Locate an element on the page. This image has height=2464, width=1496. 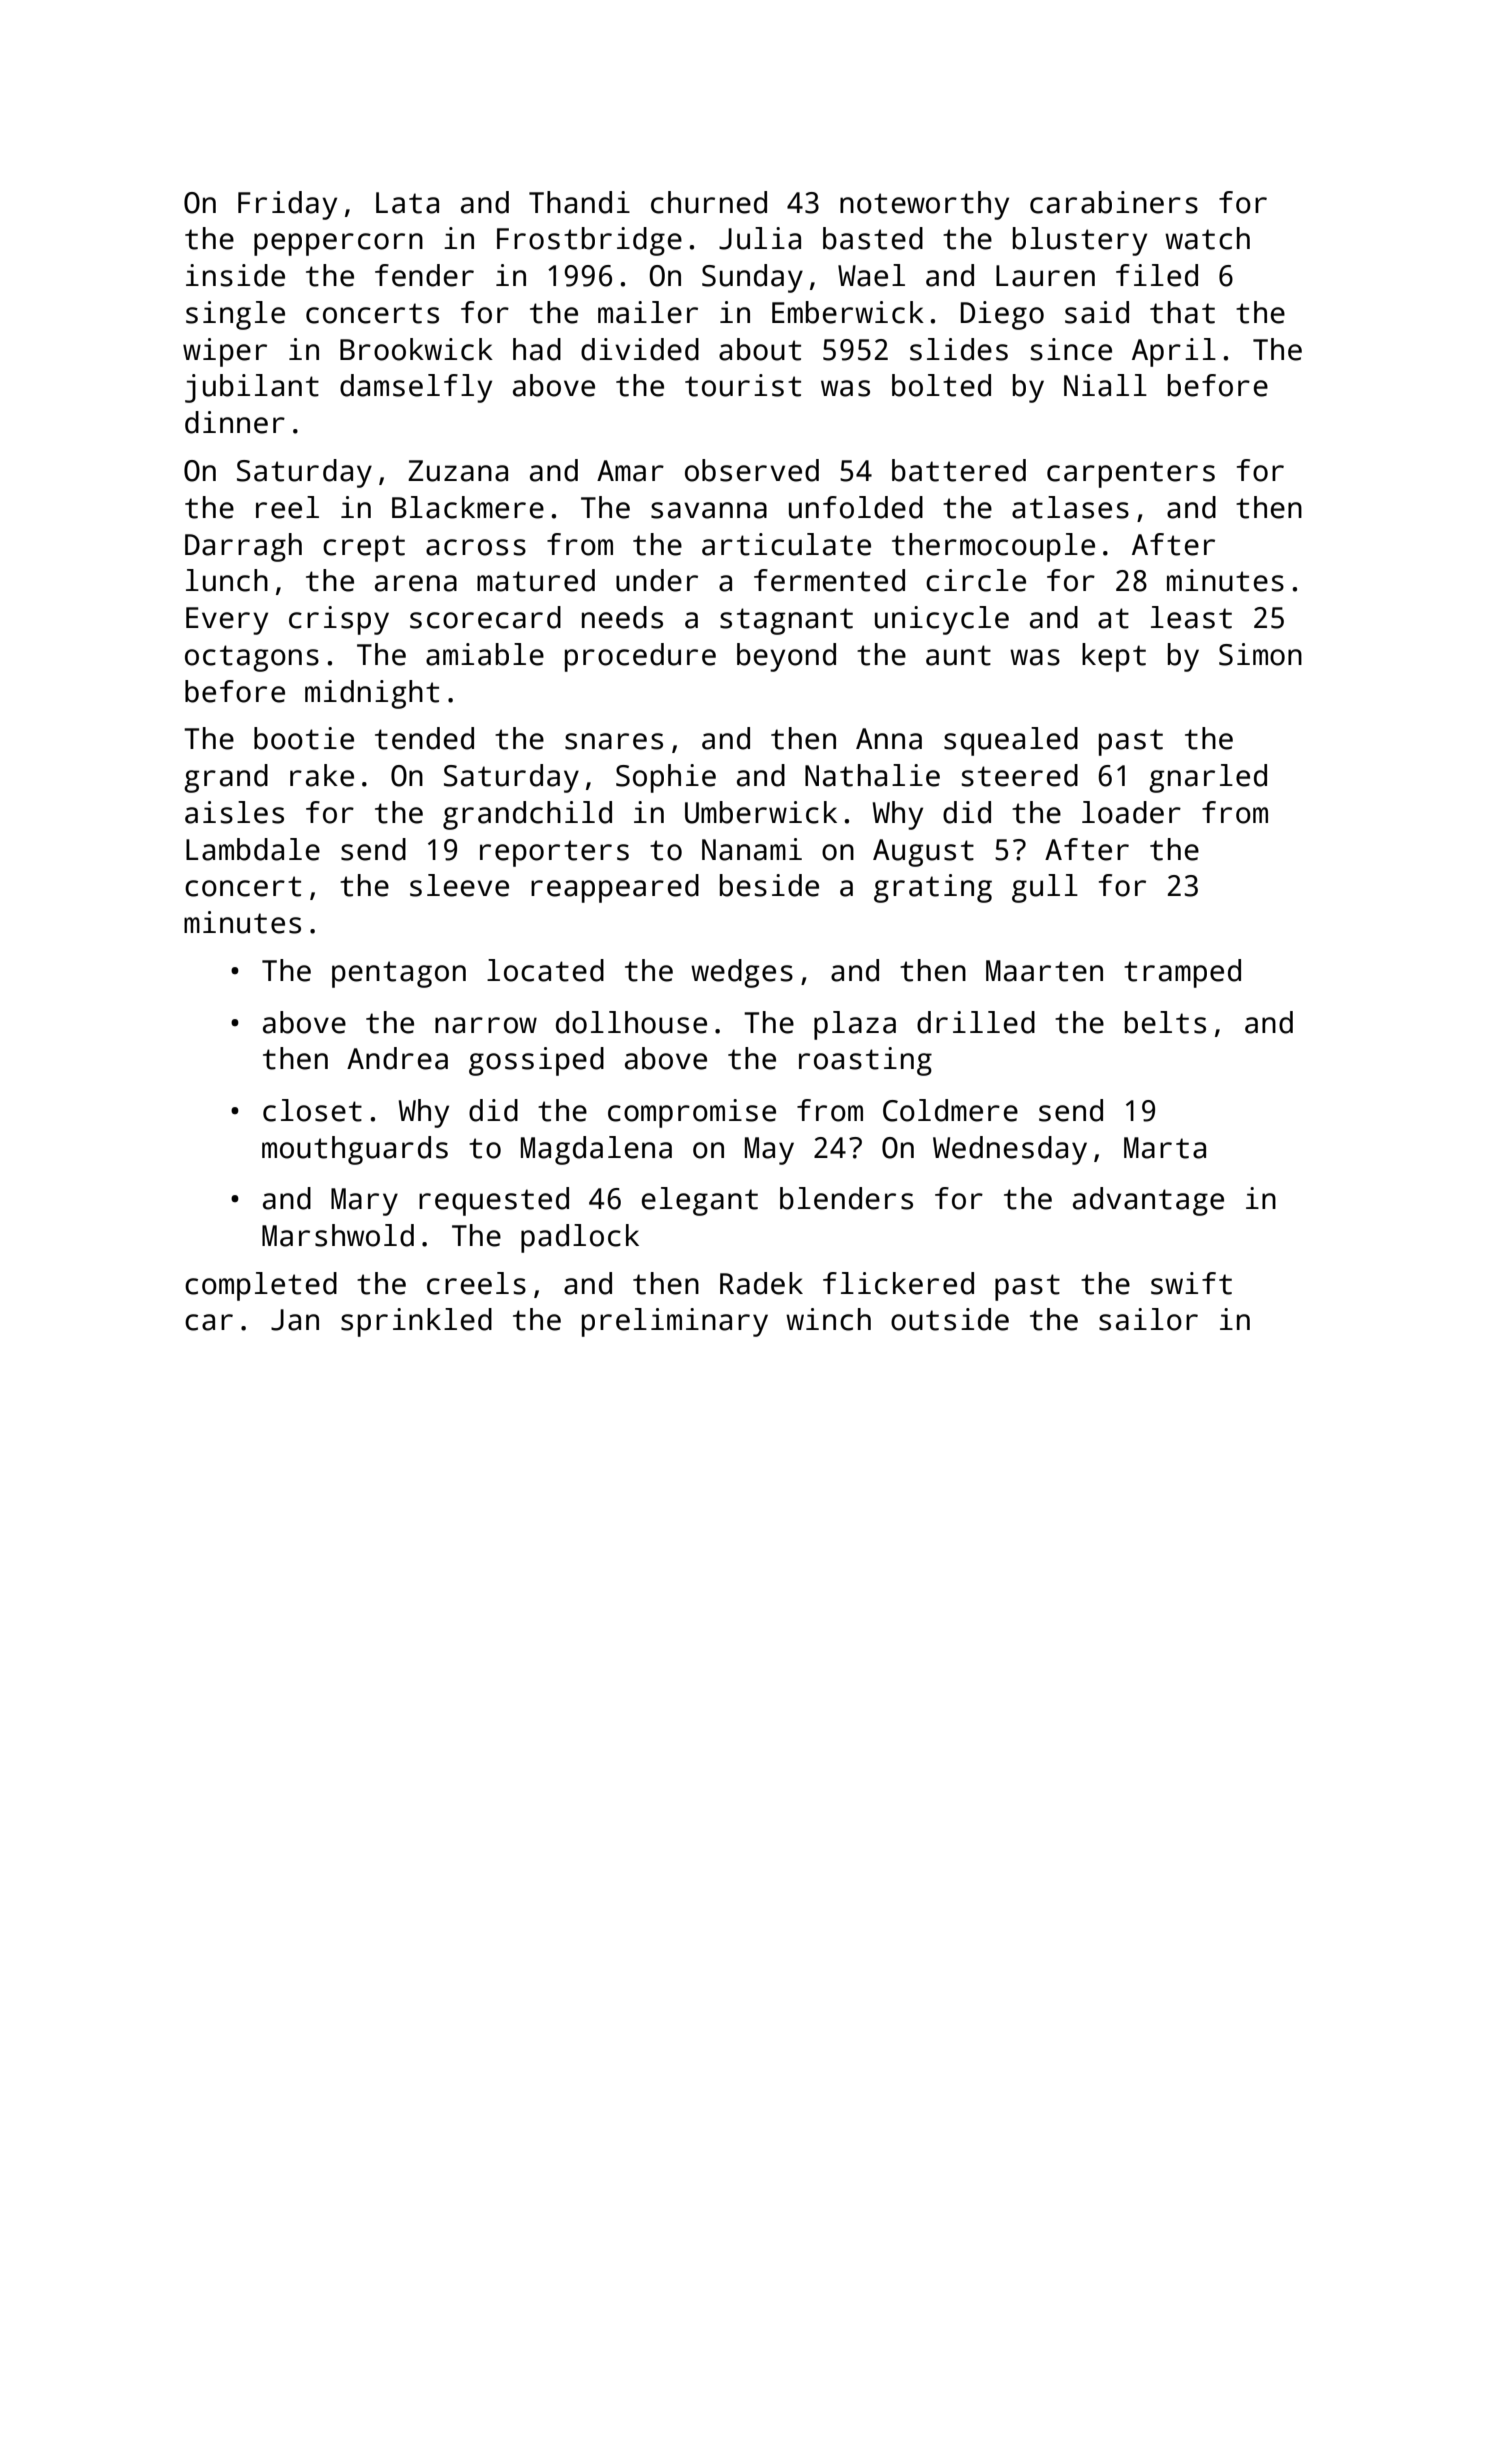
plaza is located at coordinates (855, 1025).
